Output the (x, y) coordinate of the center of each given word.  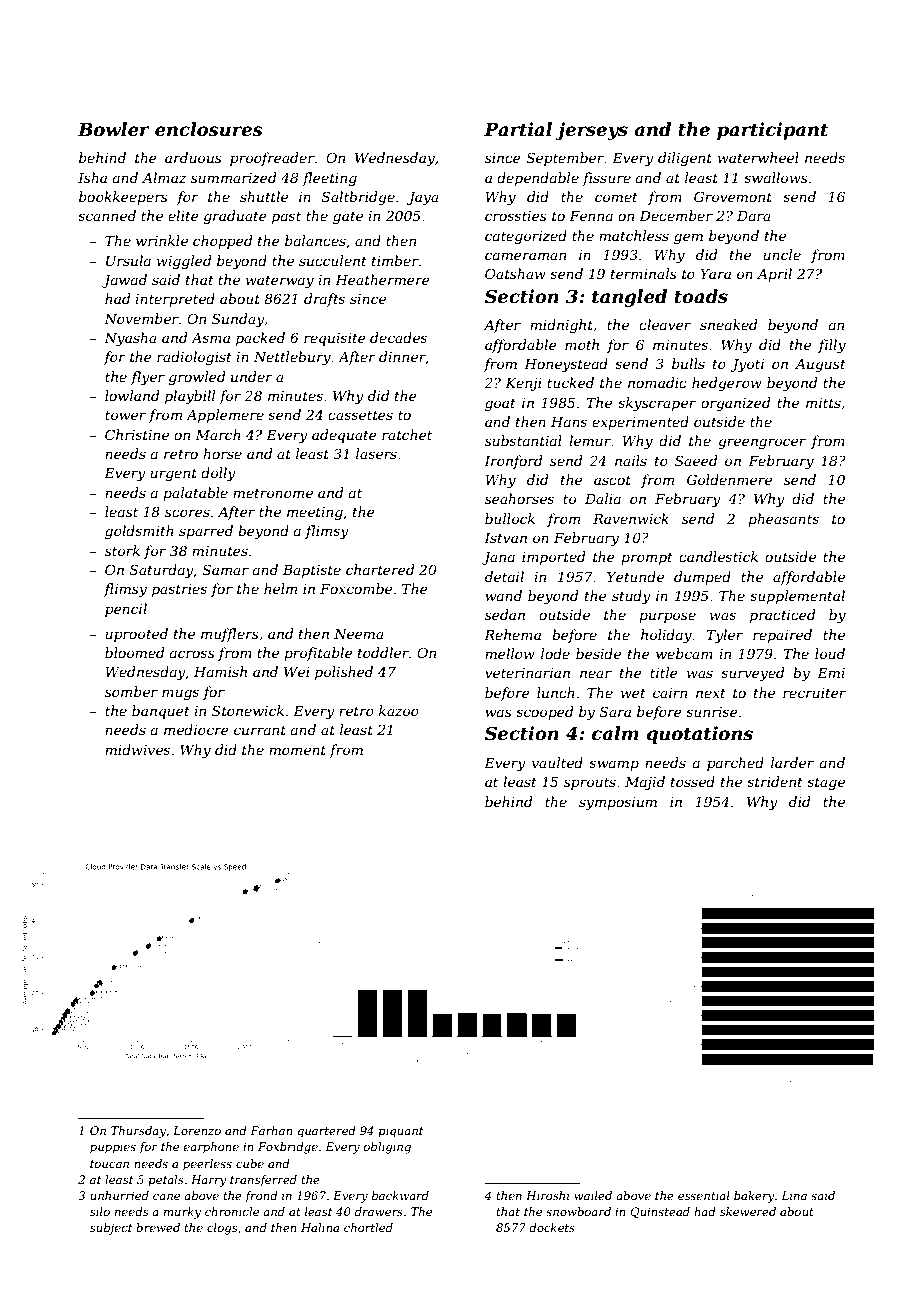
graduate (235, 217)
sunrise (712, 712)
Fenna (591, 216)
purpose (667, 617)
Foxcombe (356, 588)
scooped (544, 713)
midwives (137, 749)
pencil (126, 610)
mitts (823, 403)
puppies (113, 1148)
